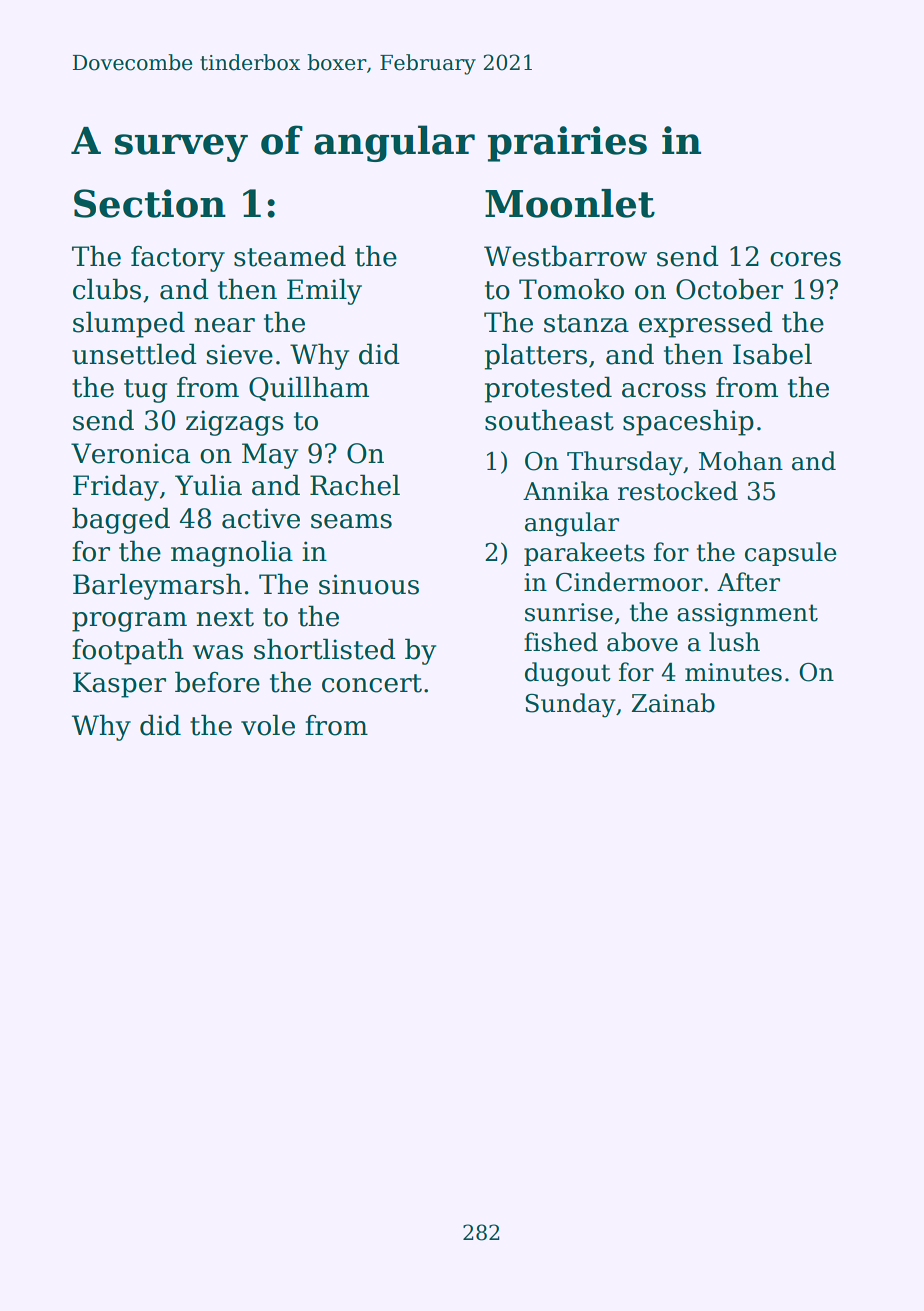 The height and width of the screenshot is (1311, 924). I want to click on expressed, so click(706, 324).
